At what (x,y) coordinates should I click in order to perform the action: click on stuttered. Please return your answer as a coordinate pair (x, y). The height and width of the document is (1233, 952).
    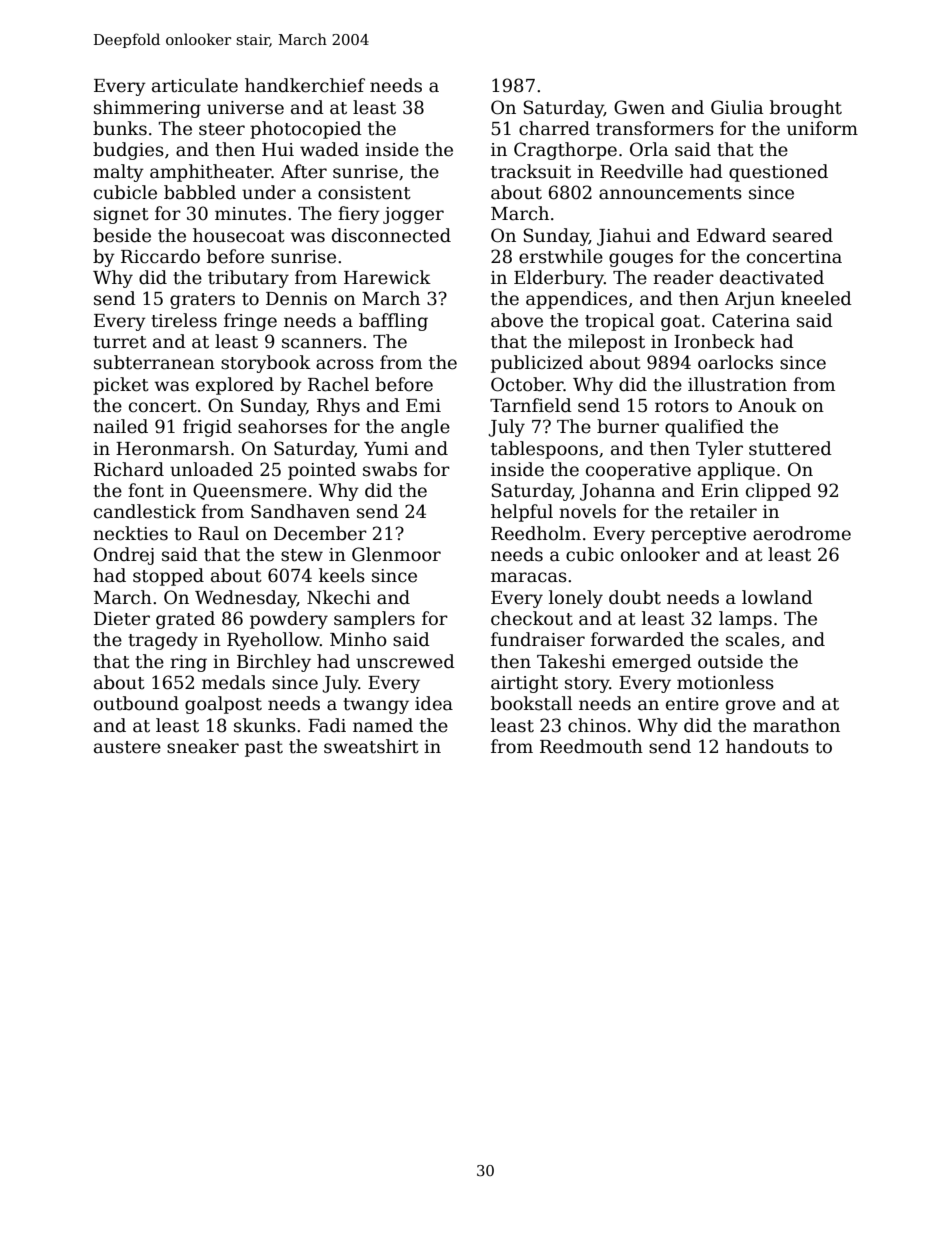
    Looking at the image, I should click on (790, 448).
